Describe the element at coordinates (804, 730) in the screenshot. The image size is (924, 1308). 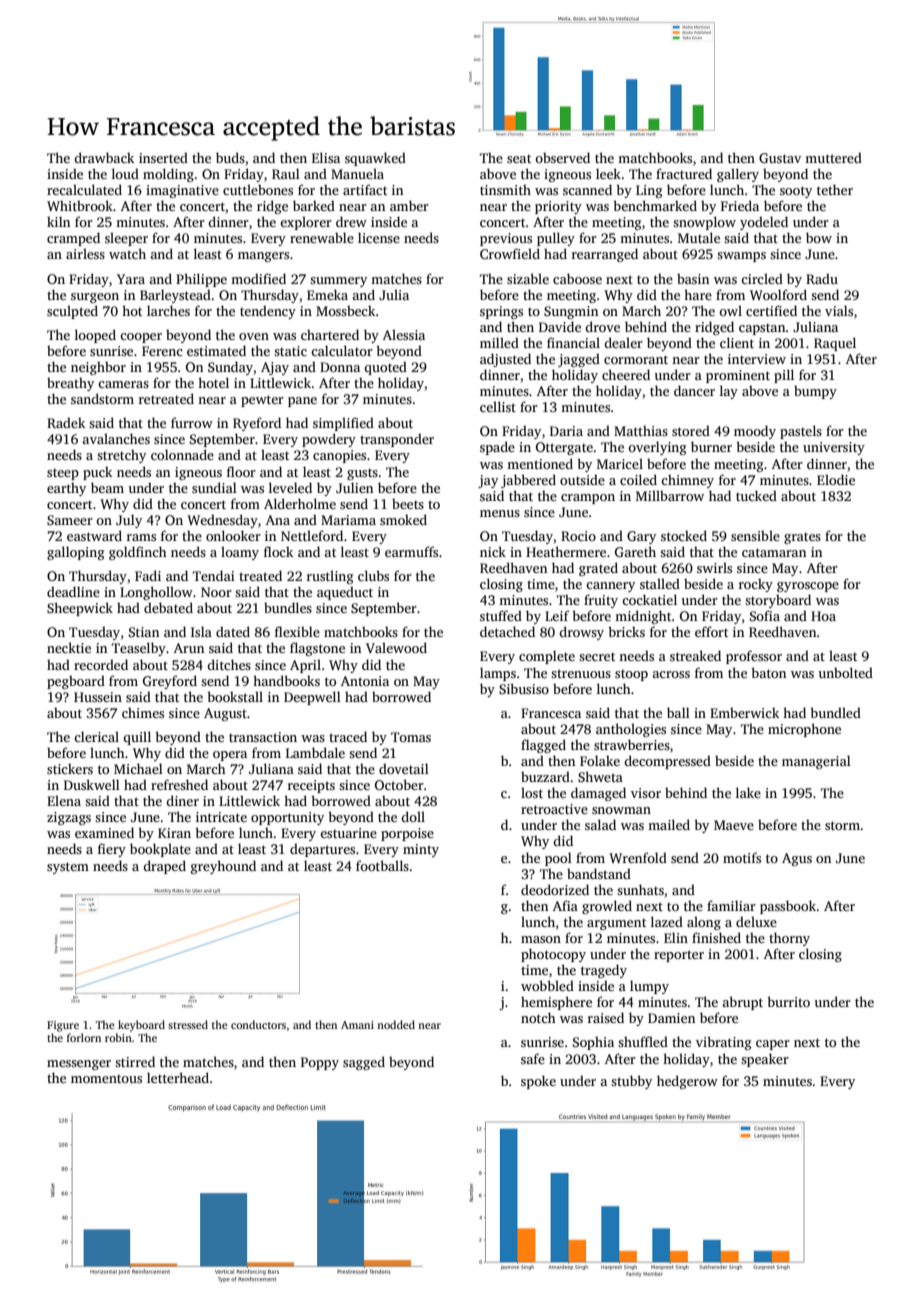
I see `microphone` at that location.
